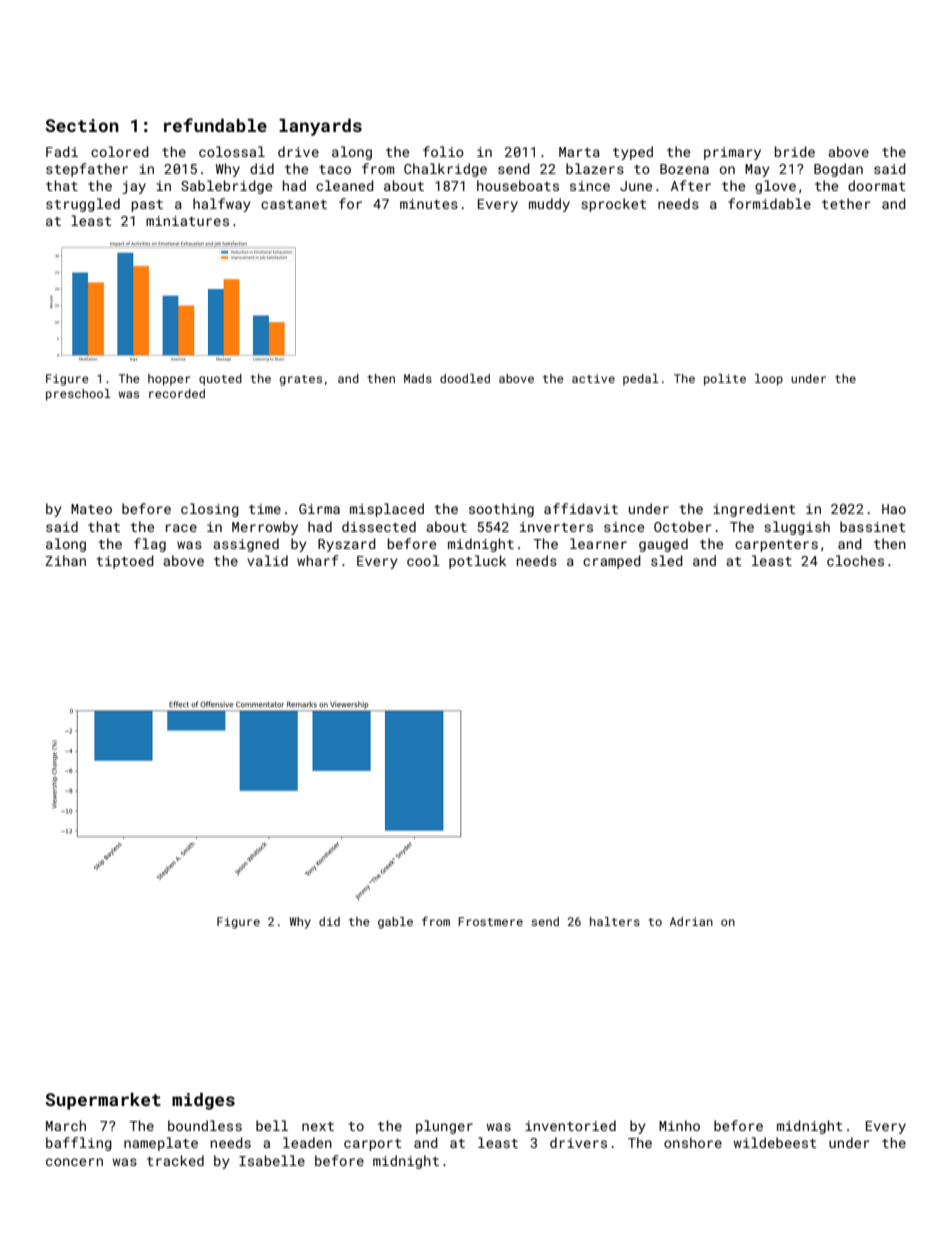 The height and width of the document is (1233, 952). What do you see at coordinates (79, 1144) in the document?
I see `baffling` at bounding box center [79, 1144].
